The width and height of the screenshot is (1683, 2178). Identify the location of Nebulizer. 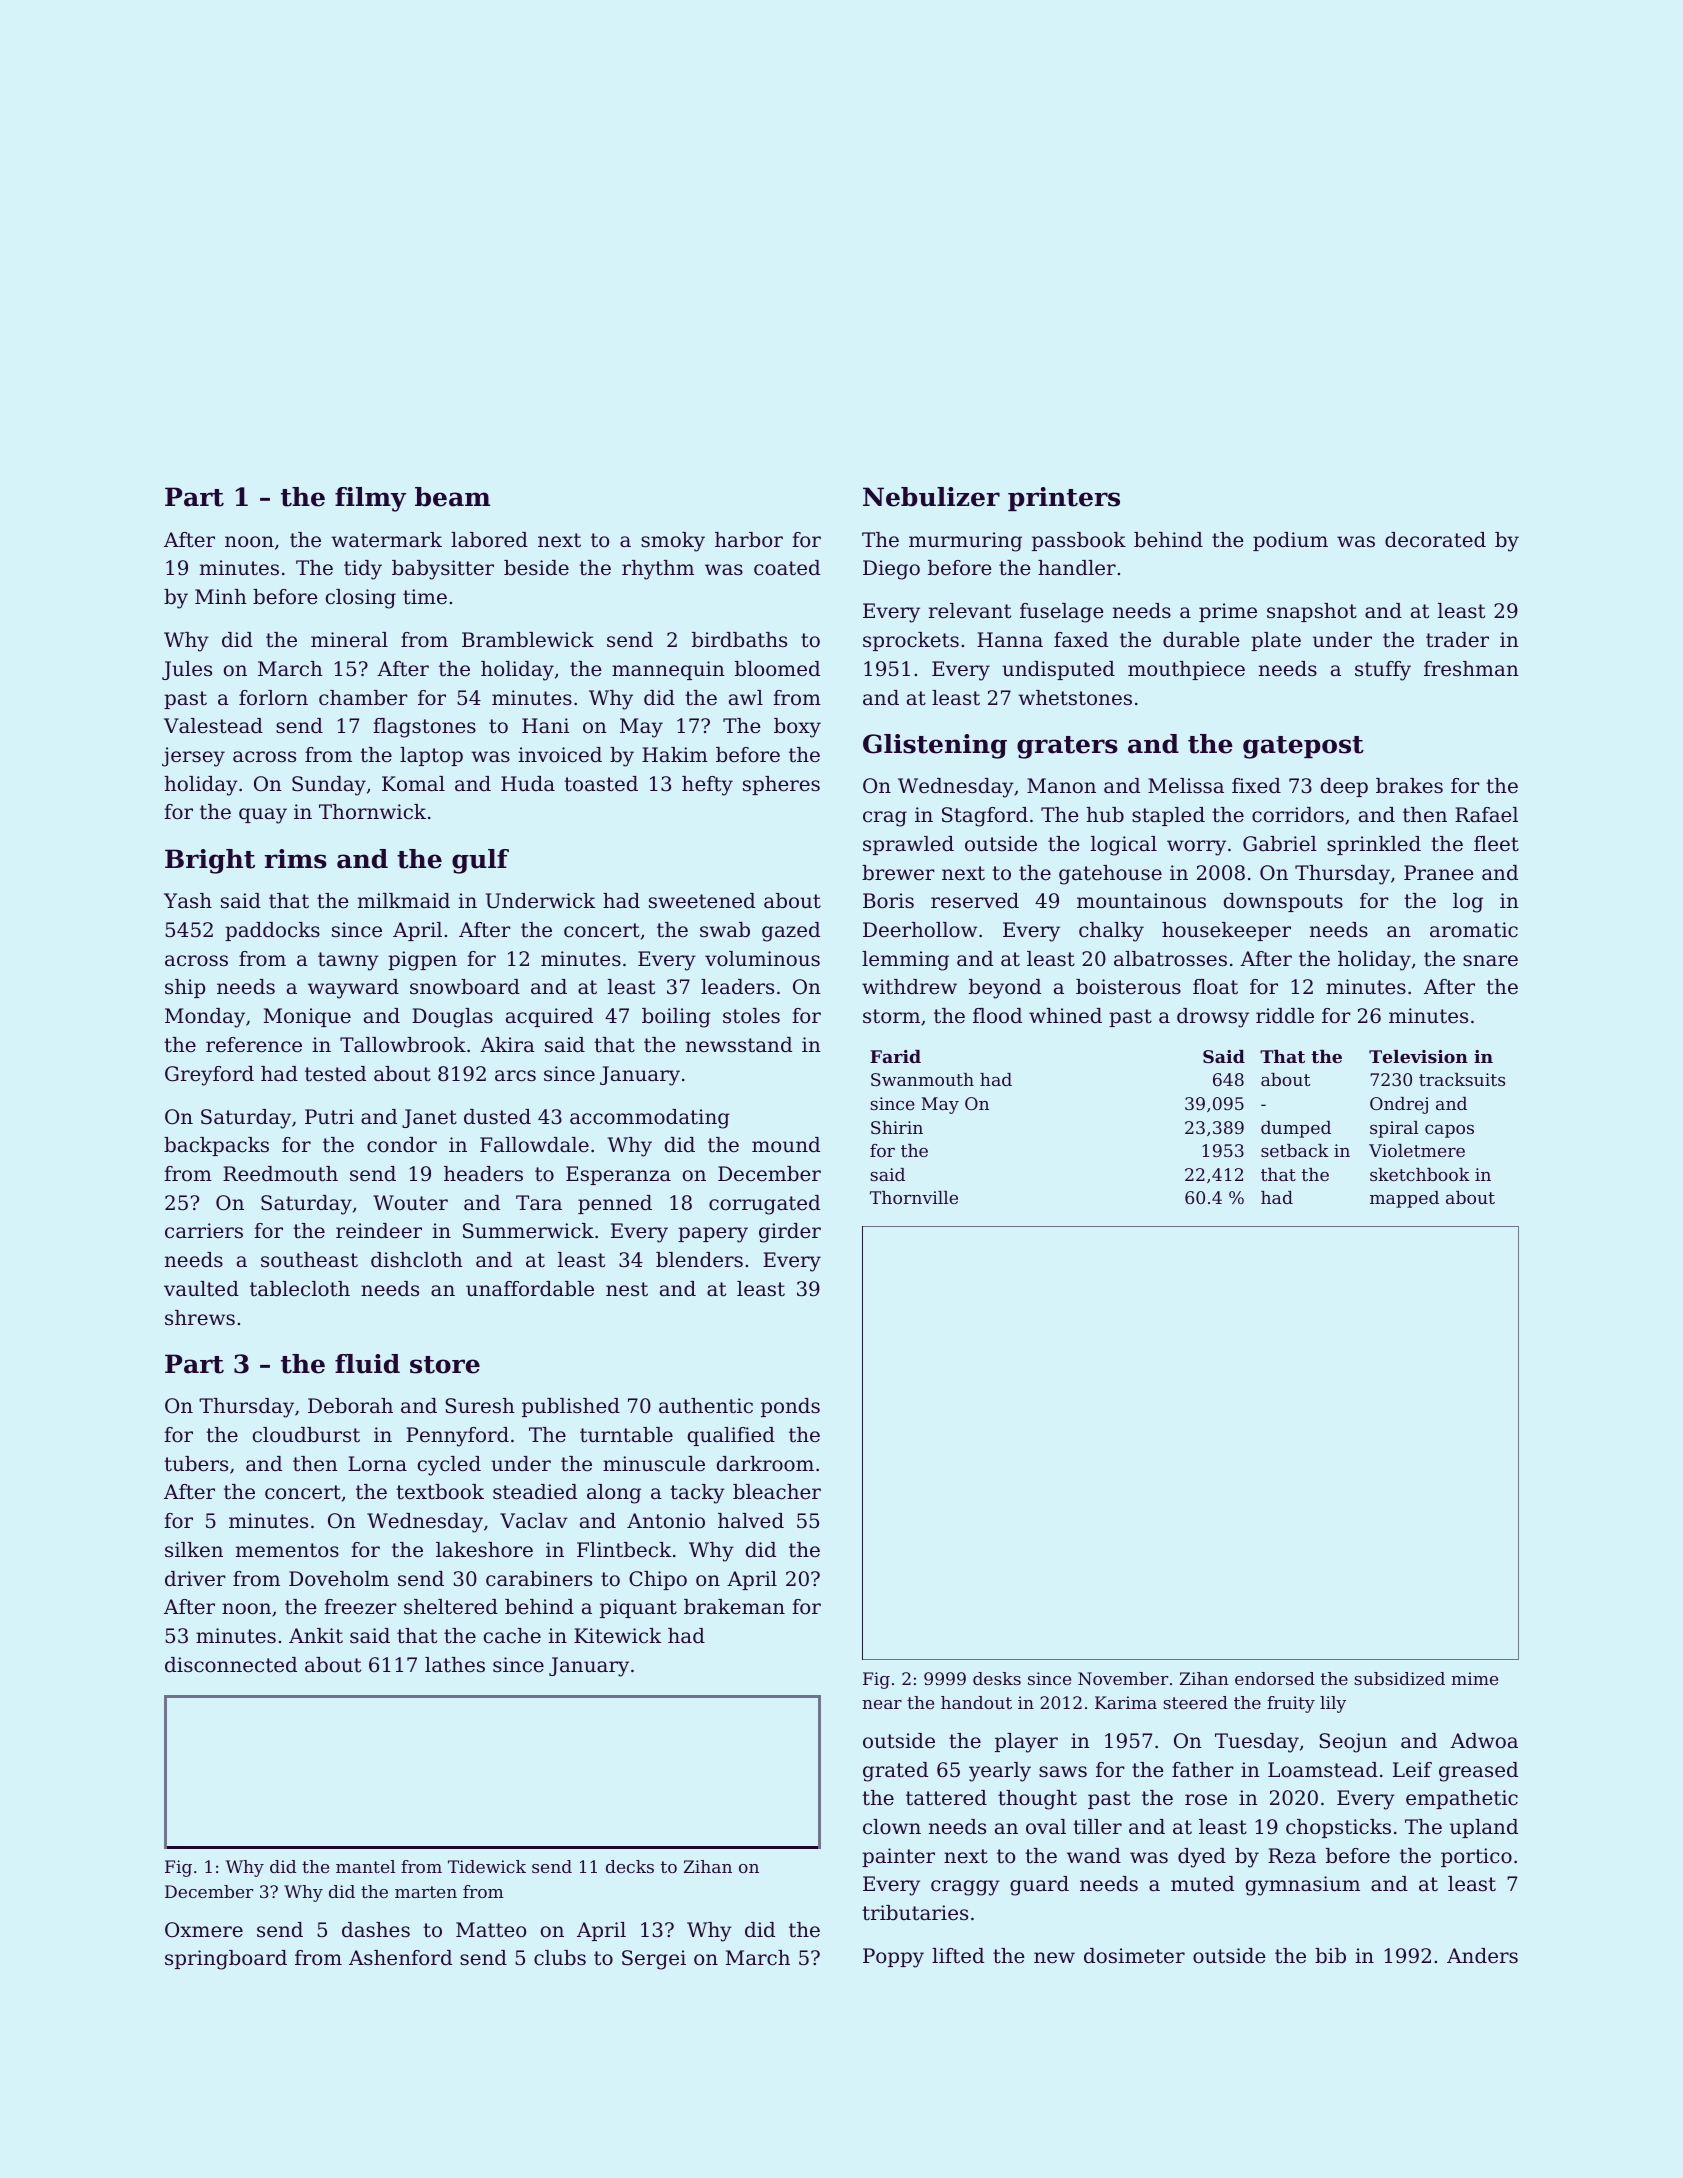
(931, 497).
